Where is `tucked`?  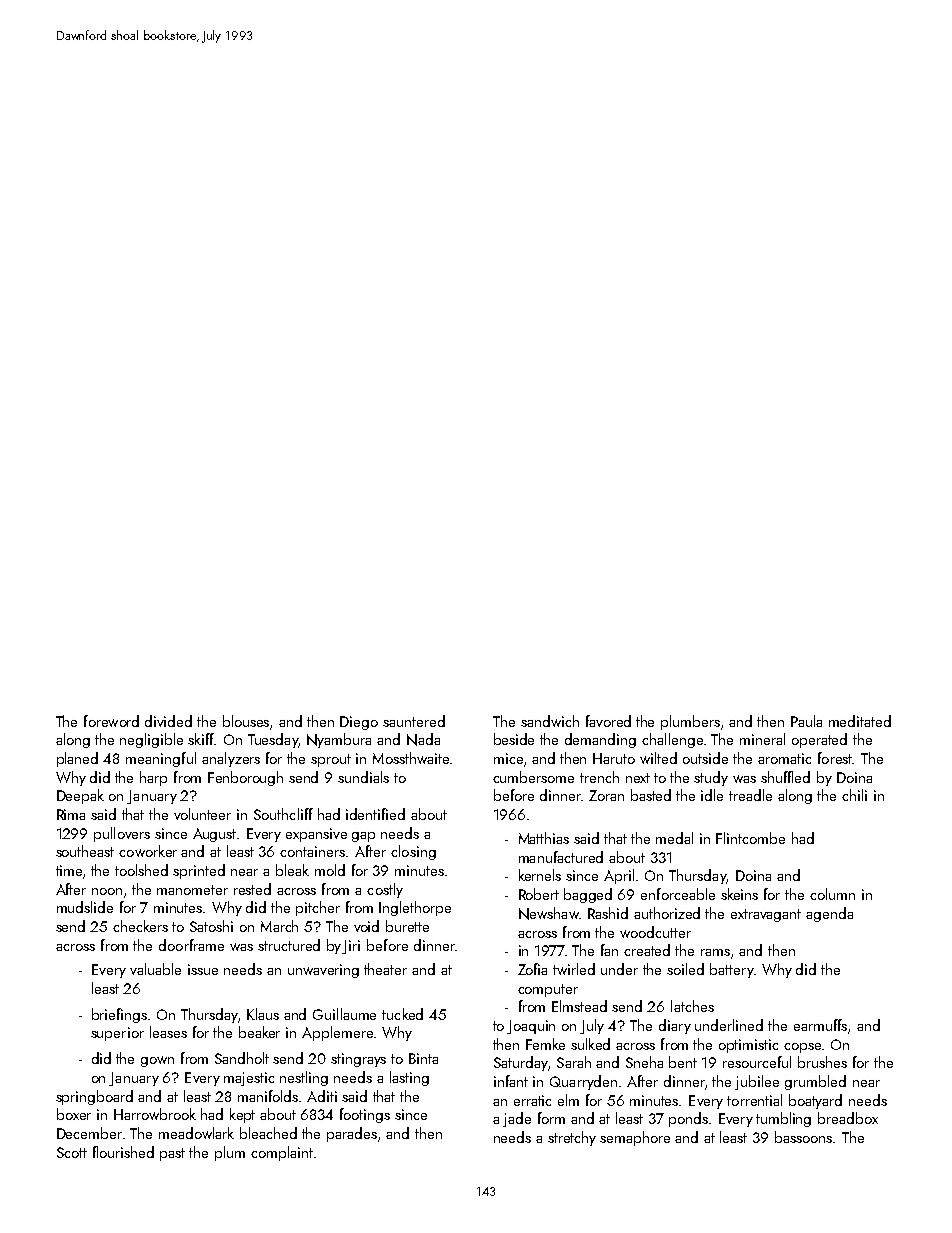 tucked is located at coordinates (402, 1014).
